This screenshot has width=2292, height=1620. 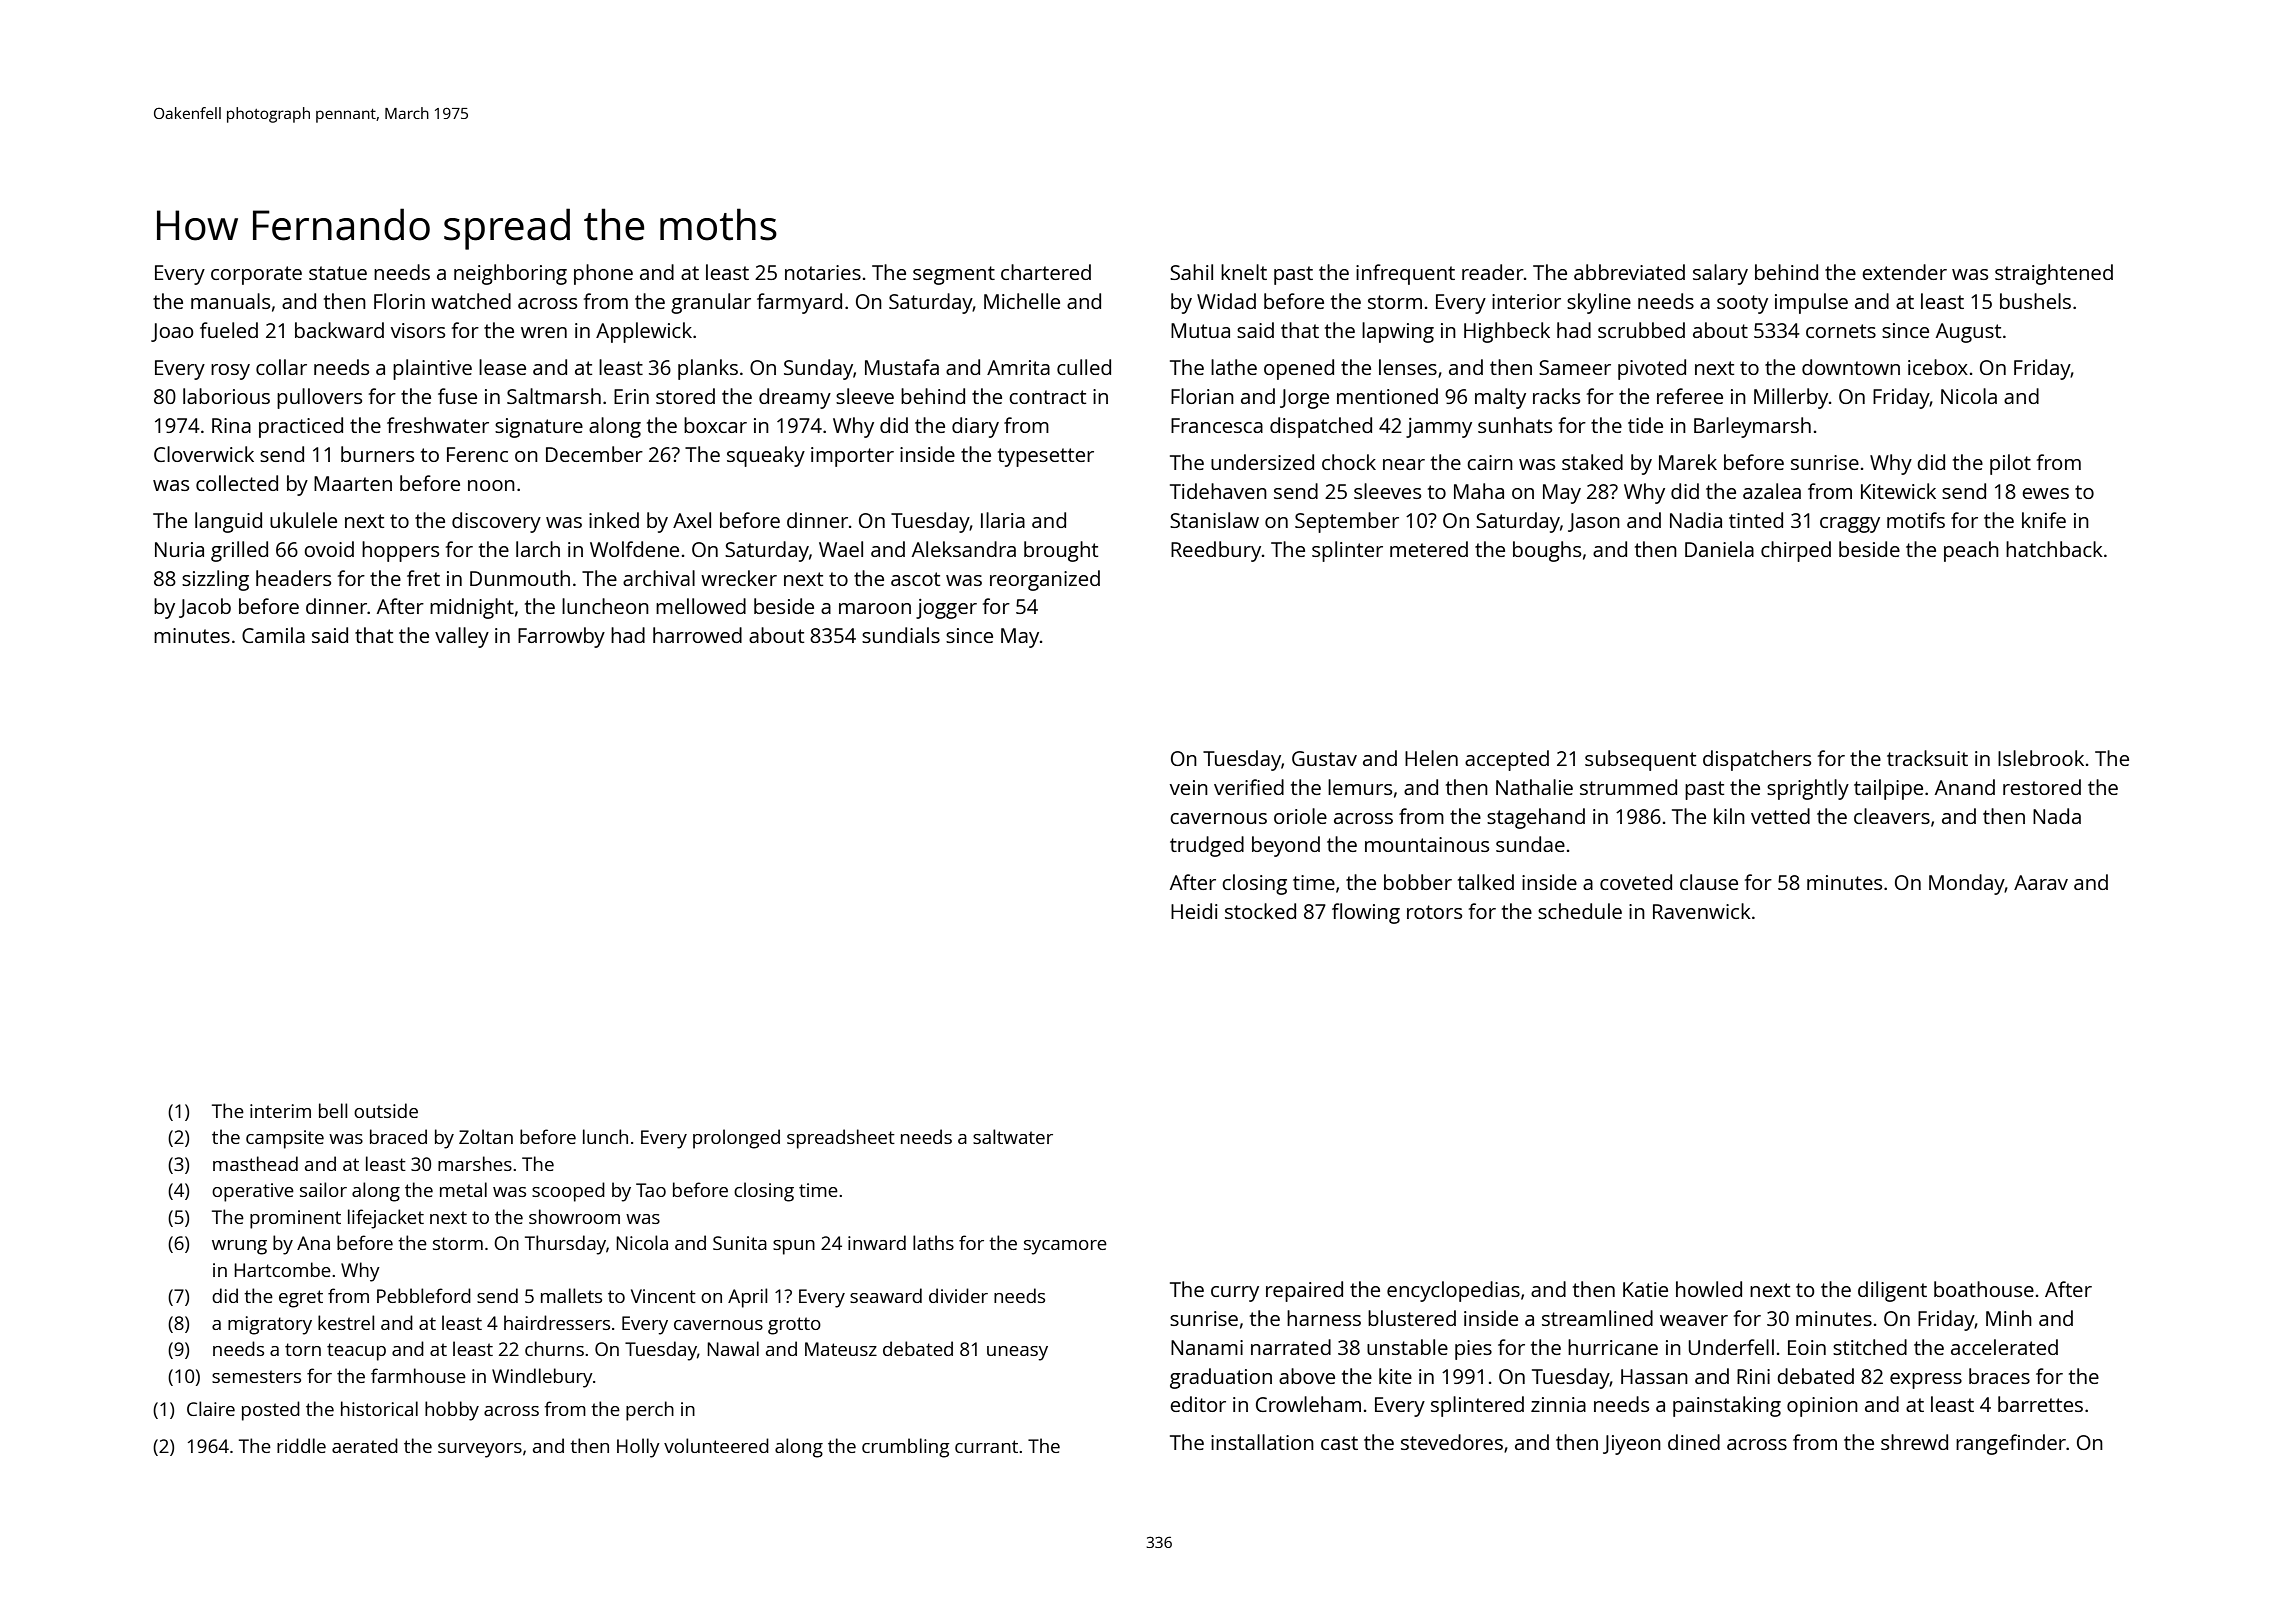 What do you see at coordinates (1260, 911) in the screenshot?
I see `stocked` at bounding box center [1260, 911].
